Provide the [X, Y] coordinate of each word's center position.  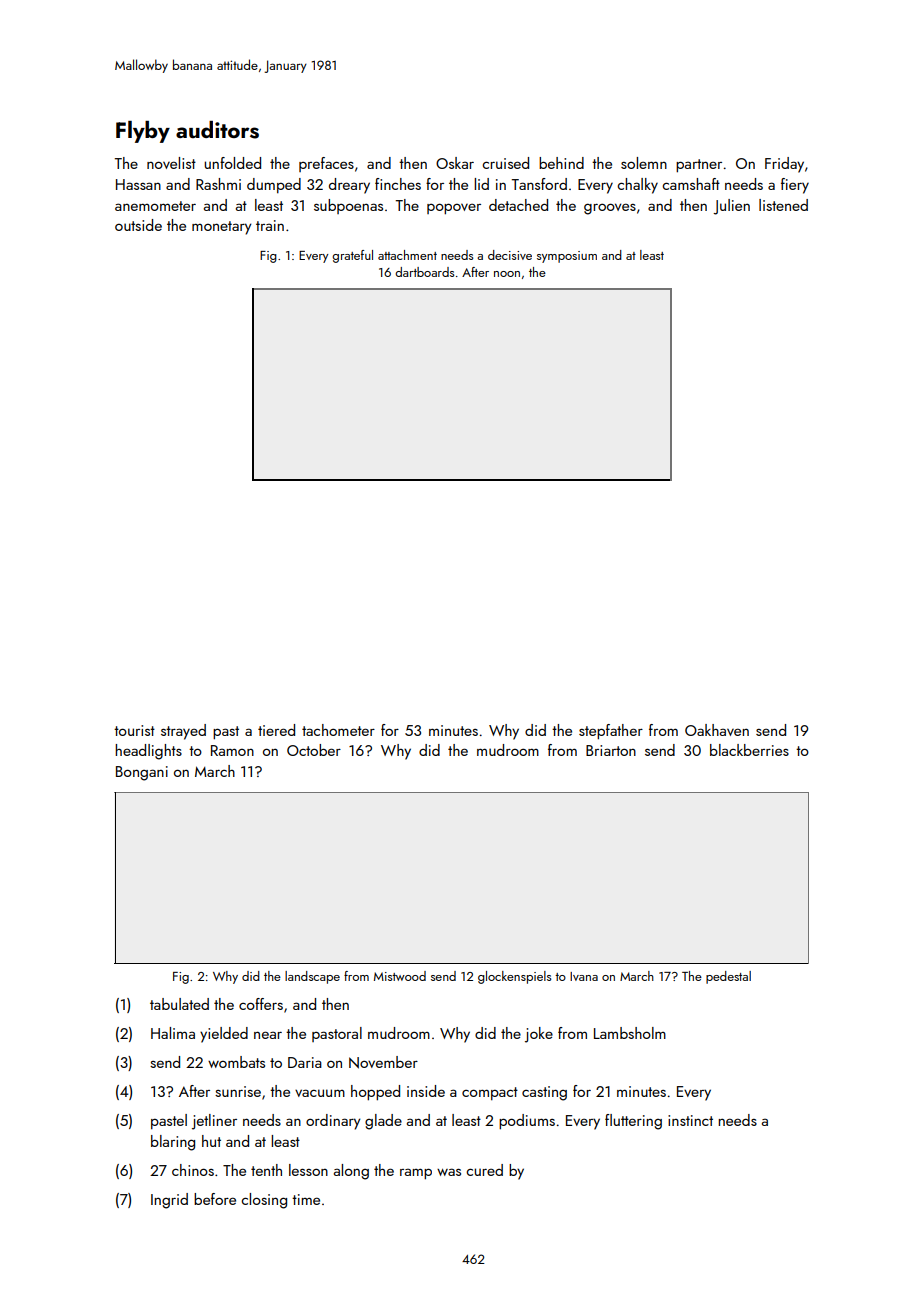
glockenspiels [514, 977]
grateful [352, 256]
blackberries [749, 750]
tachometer [338, 730]
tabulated [179, 1004]
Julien [731, 207]
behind [561, 163]
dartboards [424, 272]
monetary [221, 228]
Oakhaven [717, 730]
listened [783, 205]
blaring [173, 1143]
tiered [276, 730]
